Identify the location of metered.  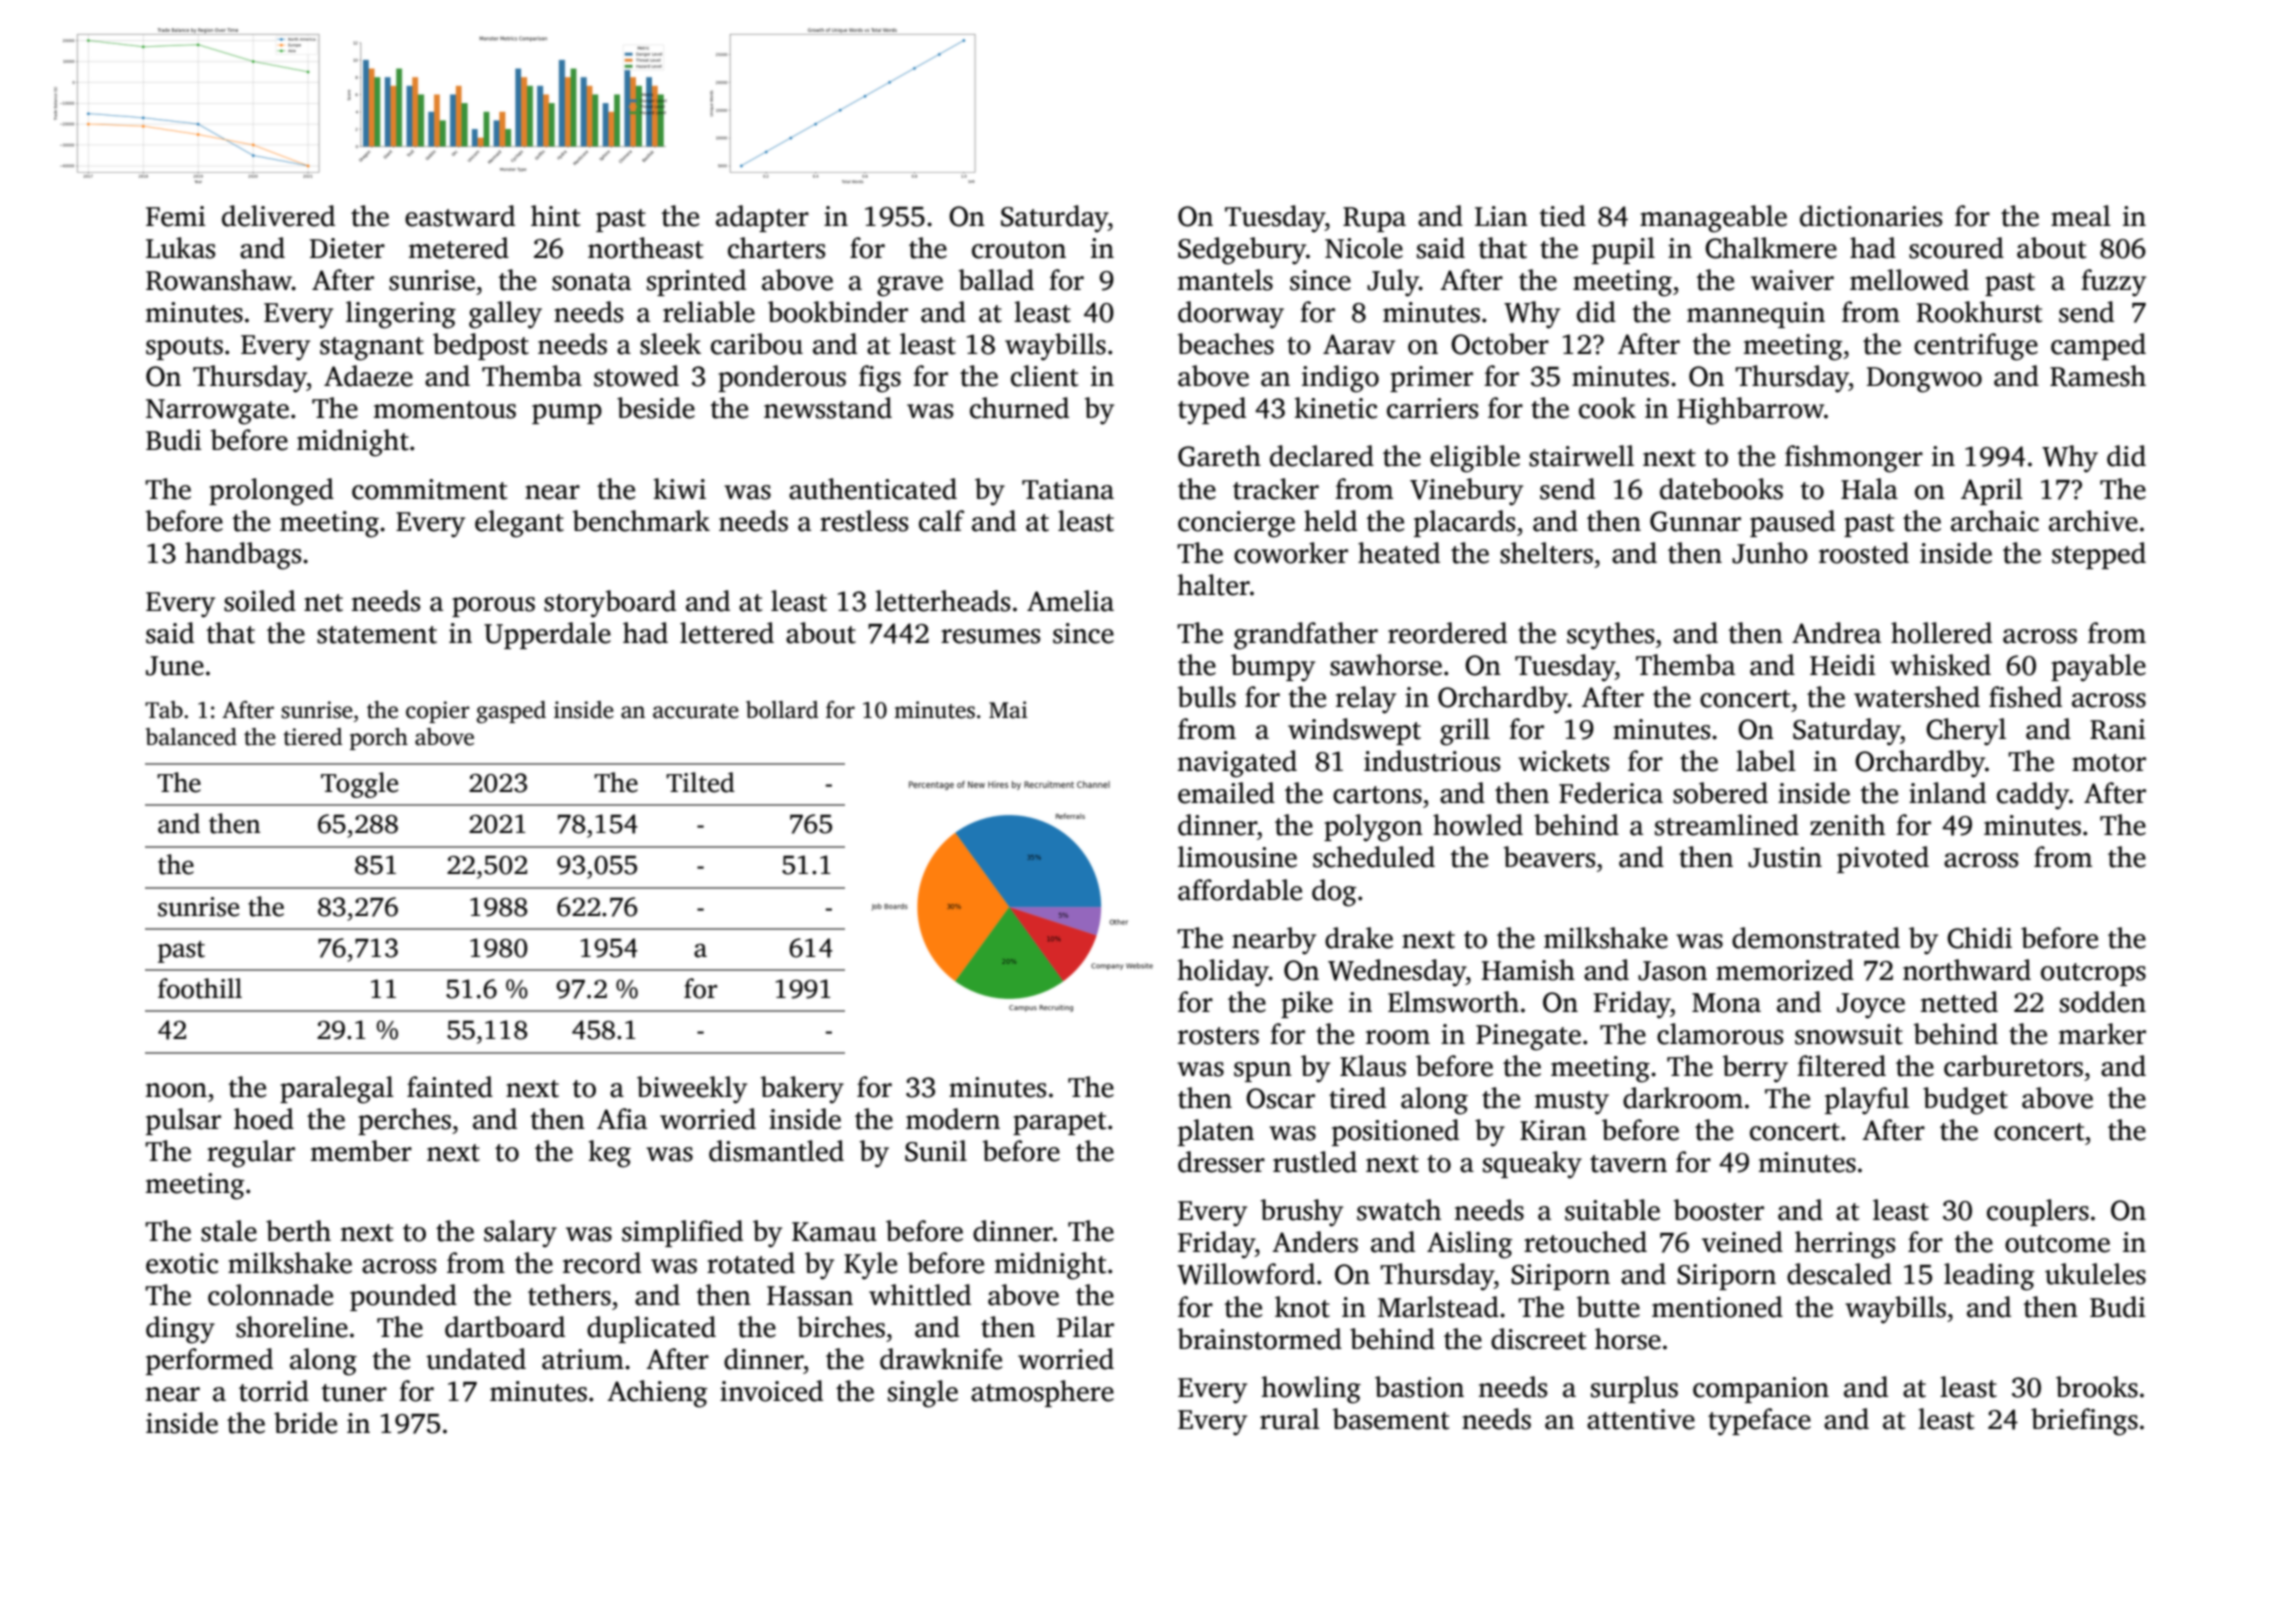
(459, 248).
